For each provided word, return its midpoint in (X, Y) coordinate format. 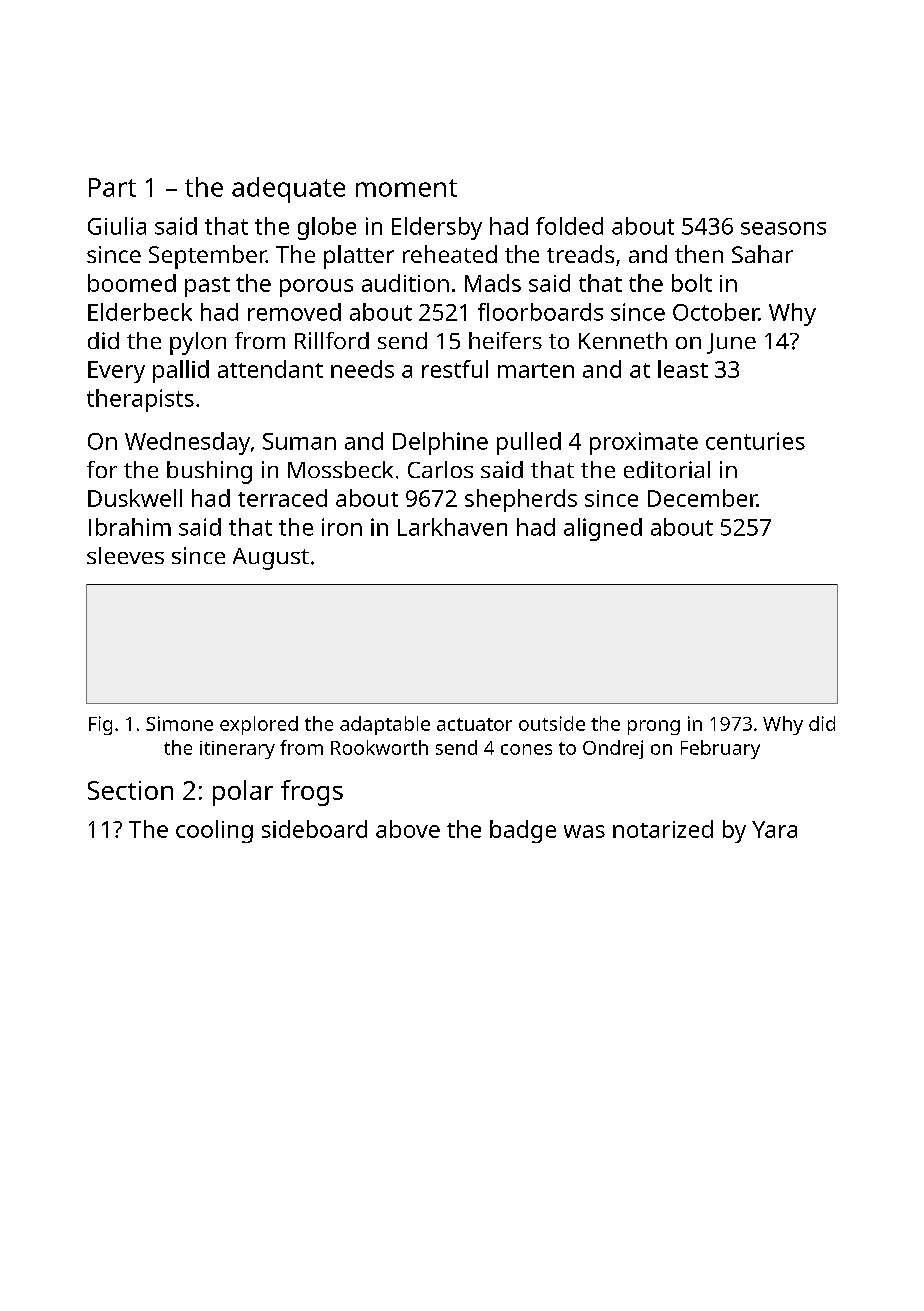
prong (654, 727)
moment (406, 188)
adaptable (385, 725)
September (207, 257)
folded (569, 226)
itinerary (237, 750)
